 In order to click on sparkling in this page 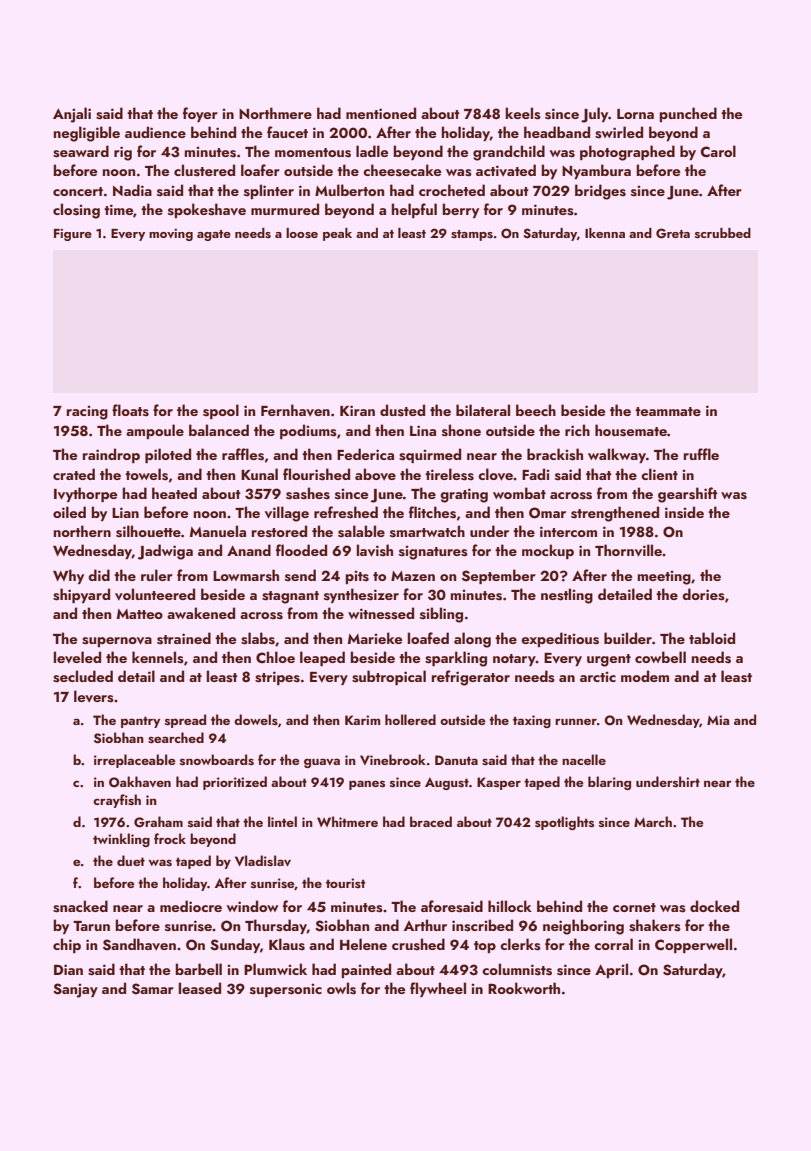, I will do `click(456, 659)`.
